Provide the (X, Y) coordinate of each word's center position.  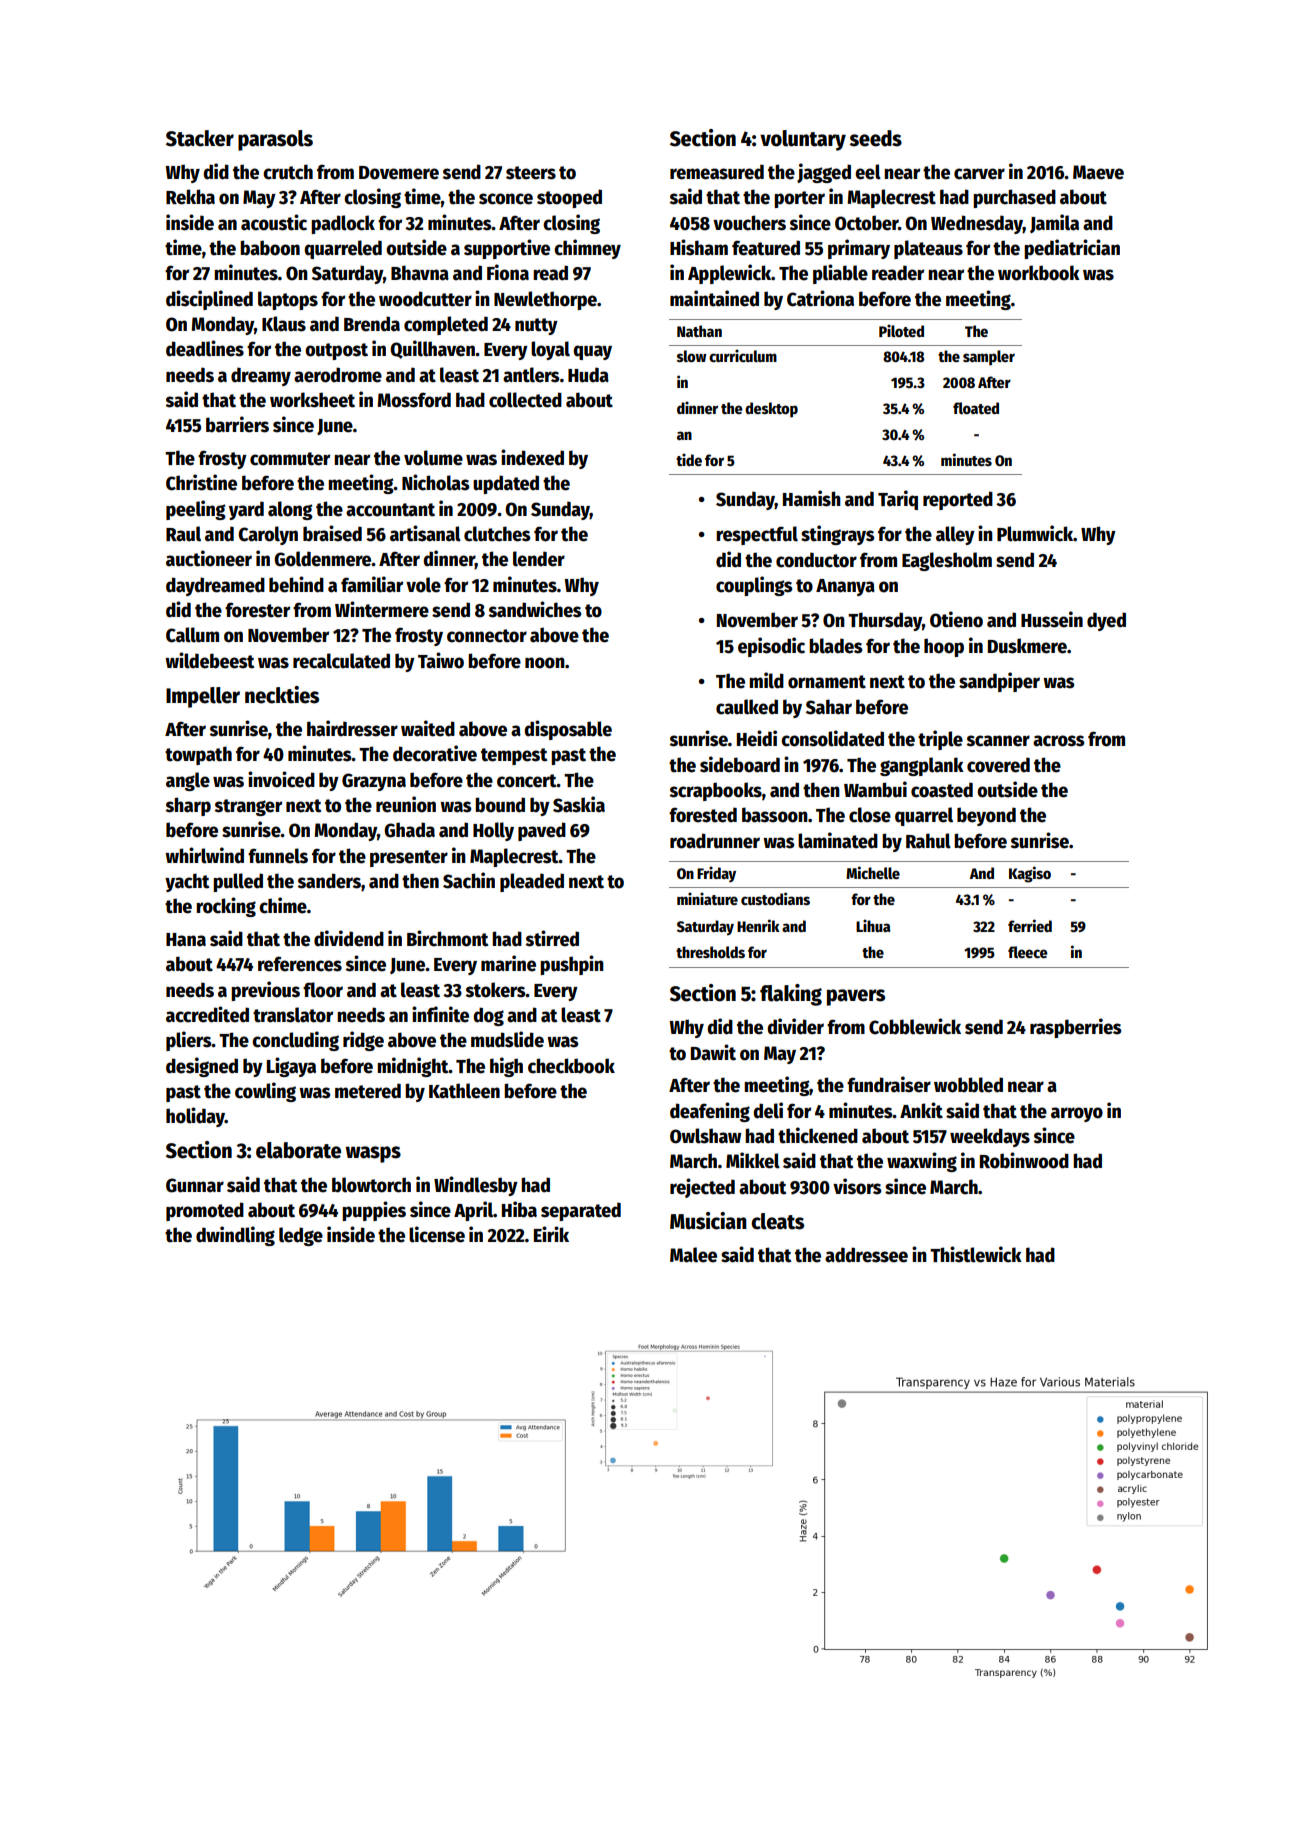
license (437, 1234)
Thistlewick (976, 1254)
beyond (986, 816)
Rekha (190, 197)
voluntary (803, 140)
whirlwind (204, 855)
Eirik (551, 1234)
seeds (875, 138)
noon (545, 663)
